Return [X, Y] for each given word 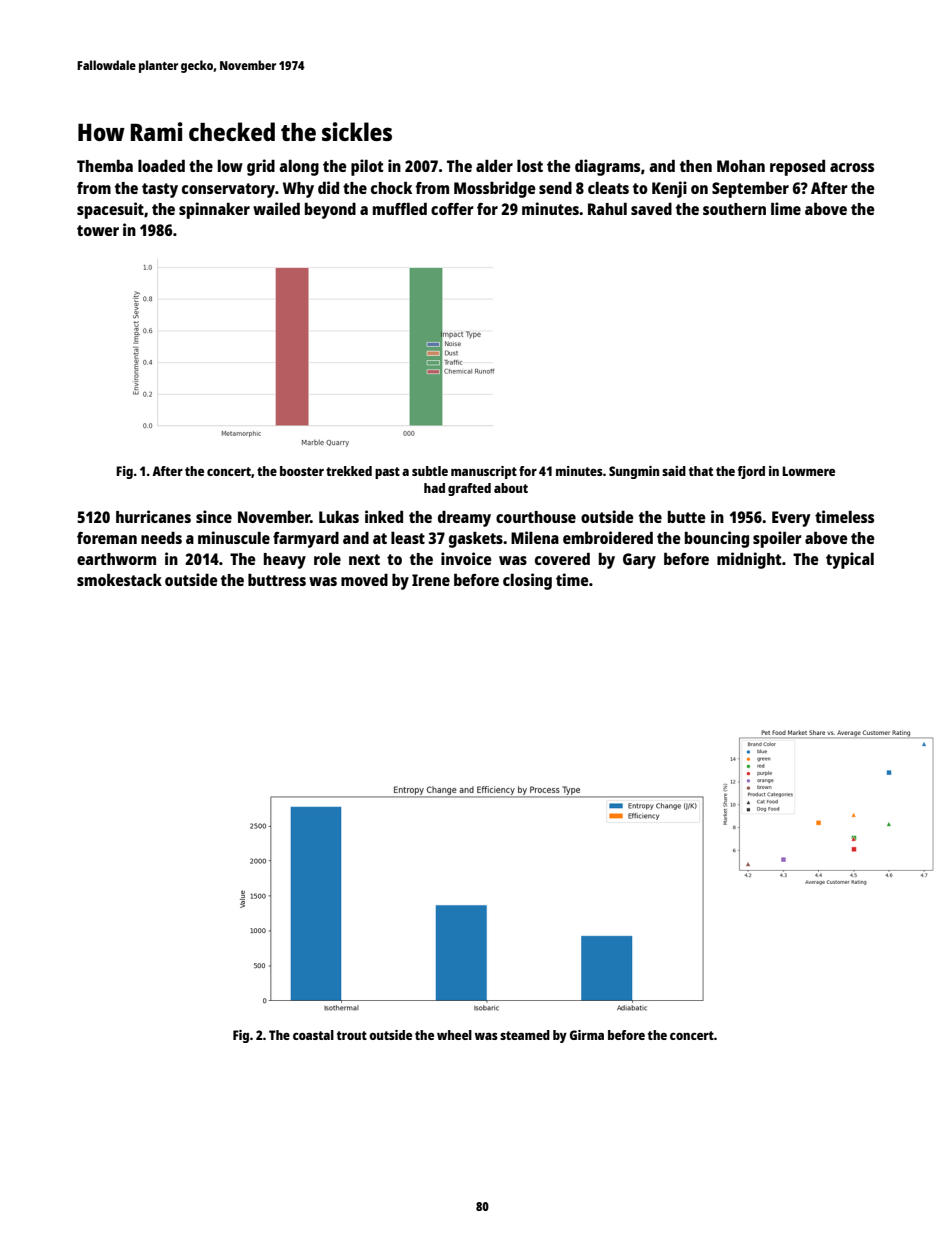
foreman [107, 538]
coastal [313, 1035]
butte [687, 517]
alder [494, 165]
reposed [797, 167]
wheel [454, 1035]
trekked [349, 471]
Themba [105, 166]
